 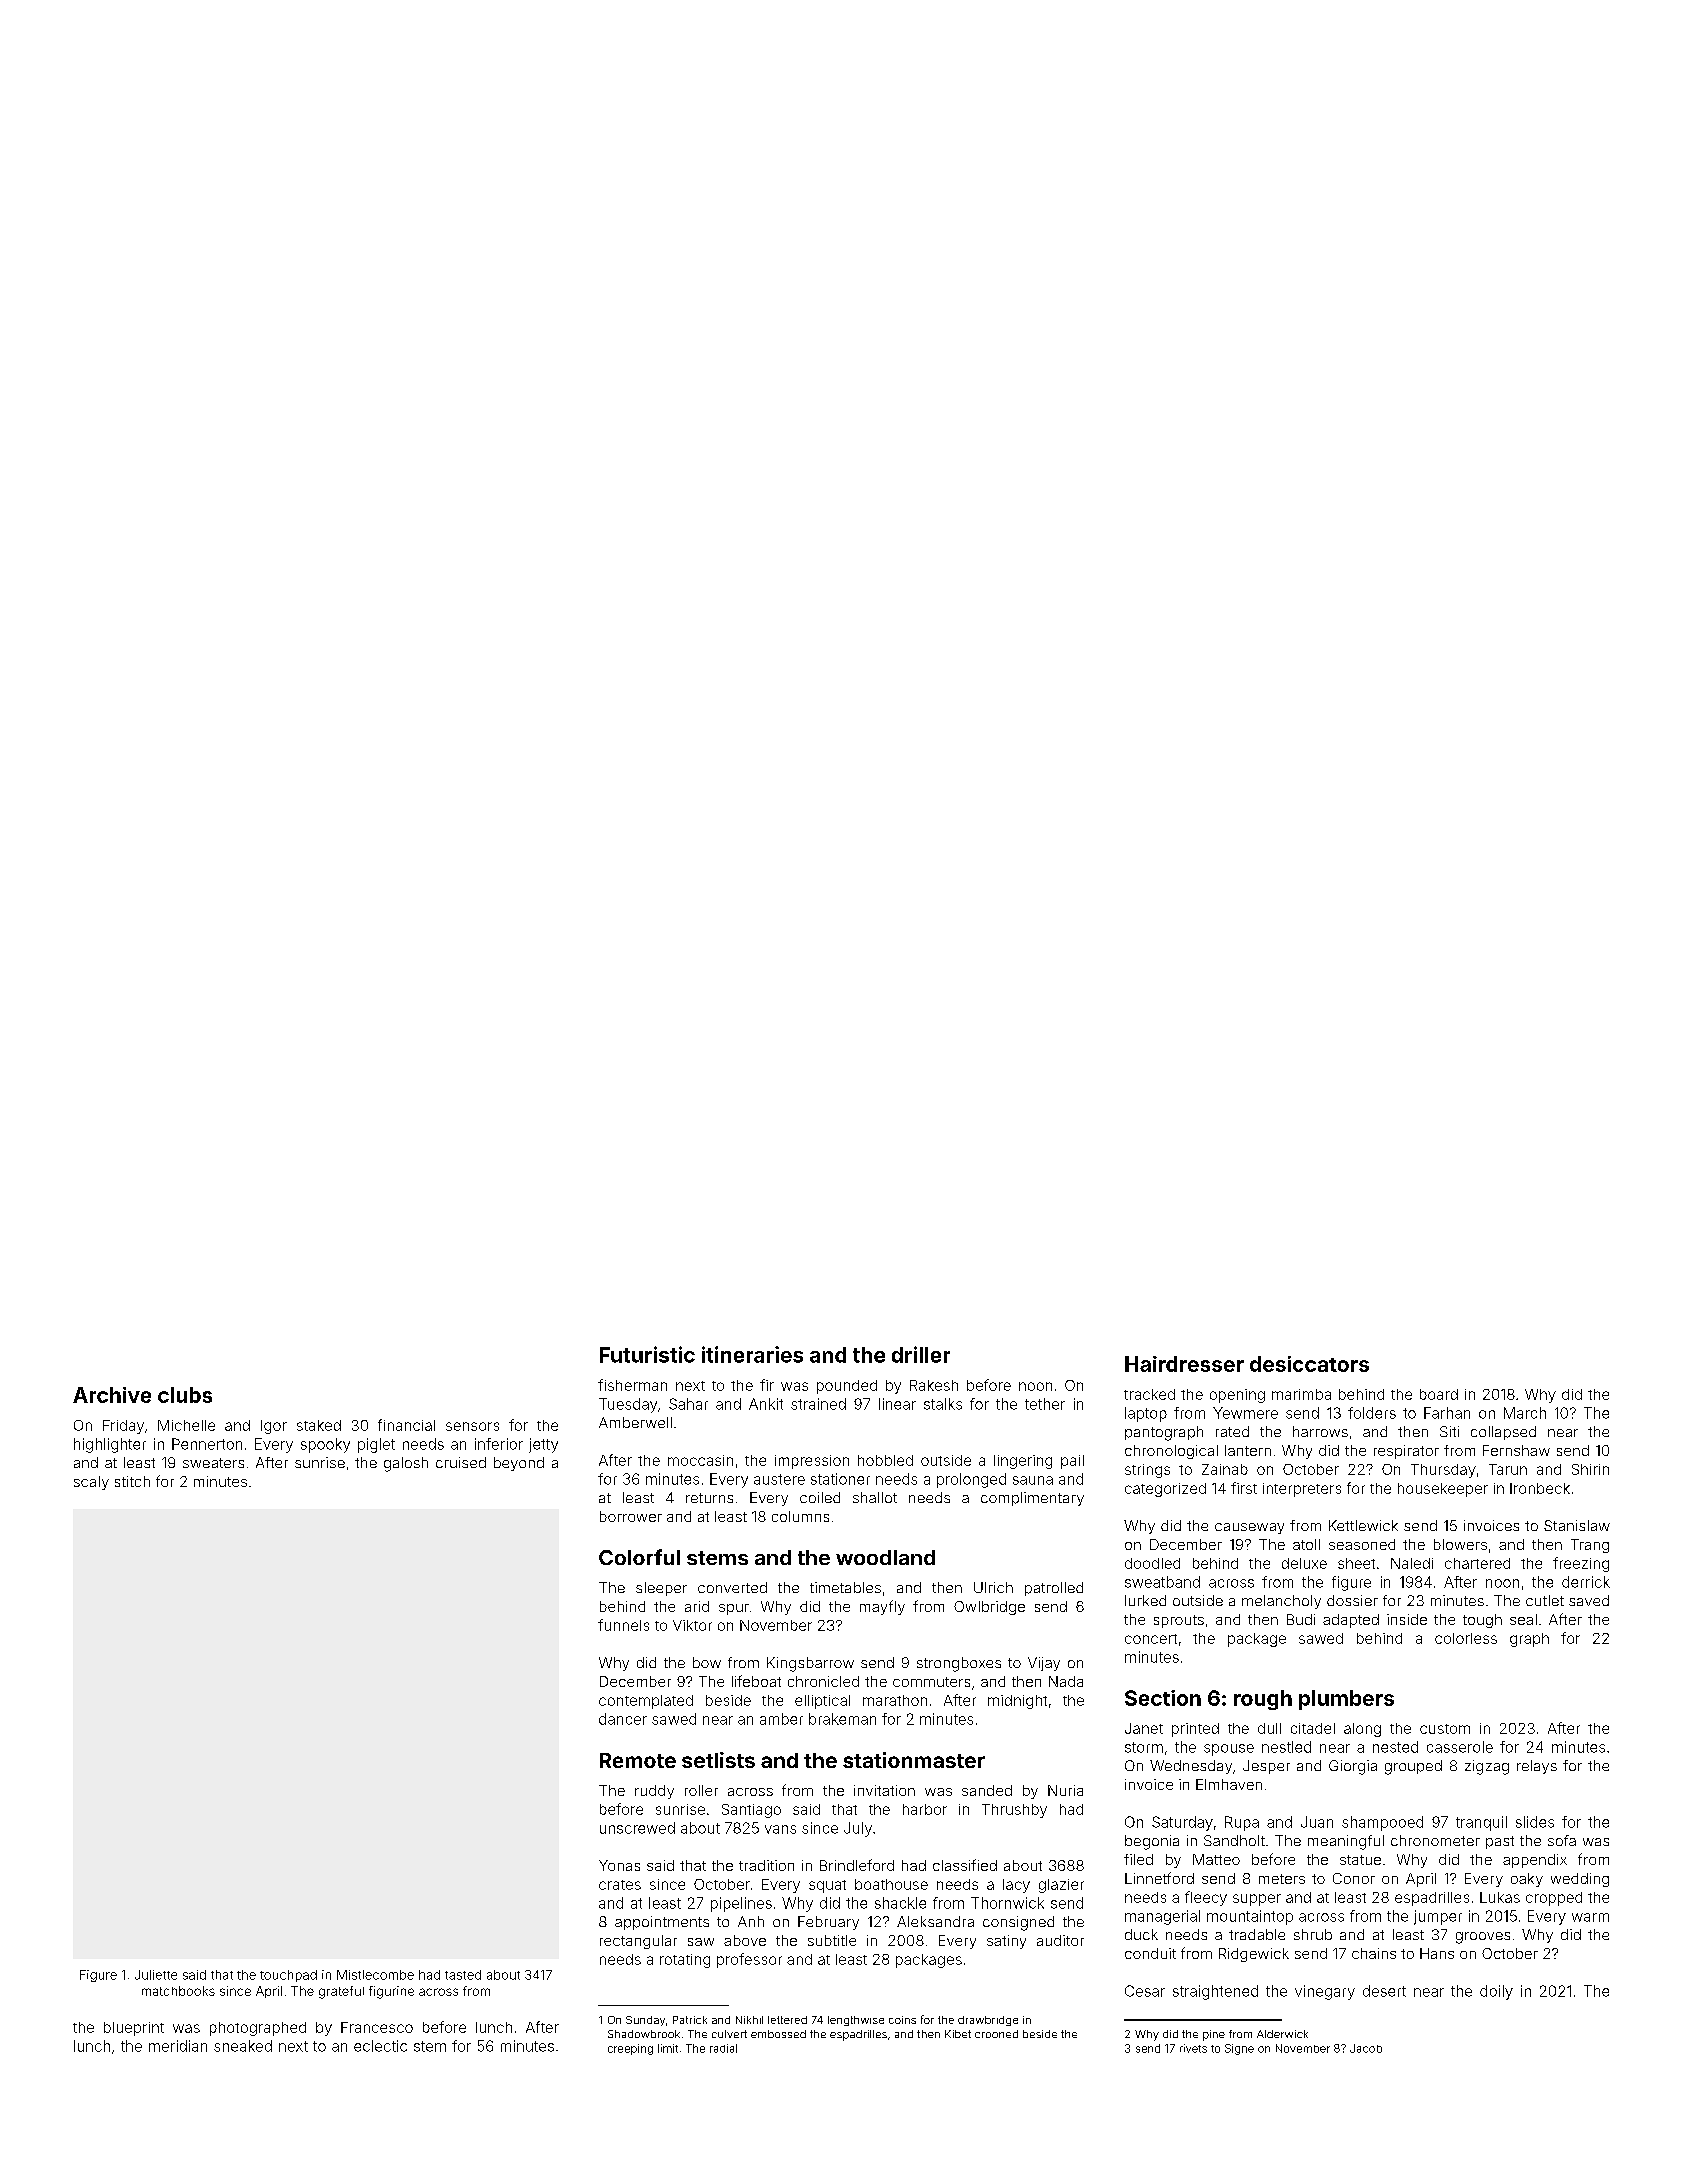 What do you see at coordinates (178, 2046) in the screenshot?
I see `meridian` at bounding box center [178, 2046].
